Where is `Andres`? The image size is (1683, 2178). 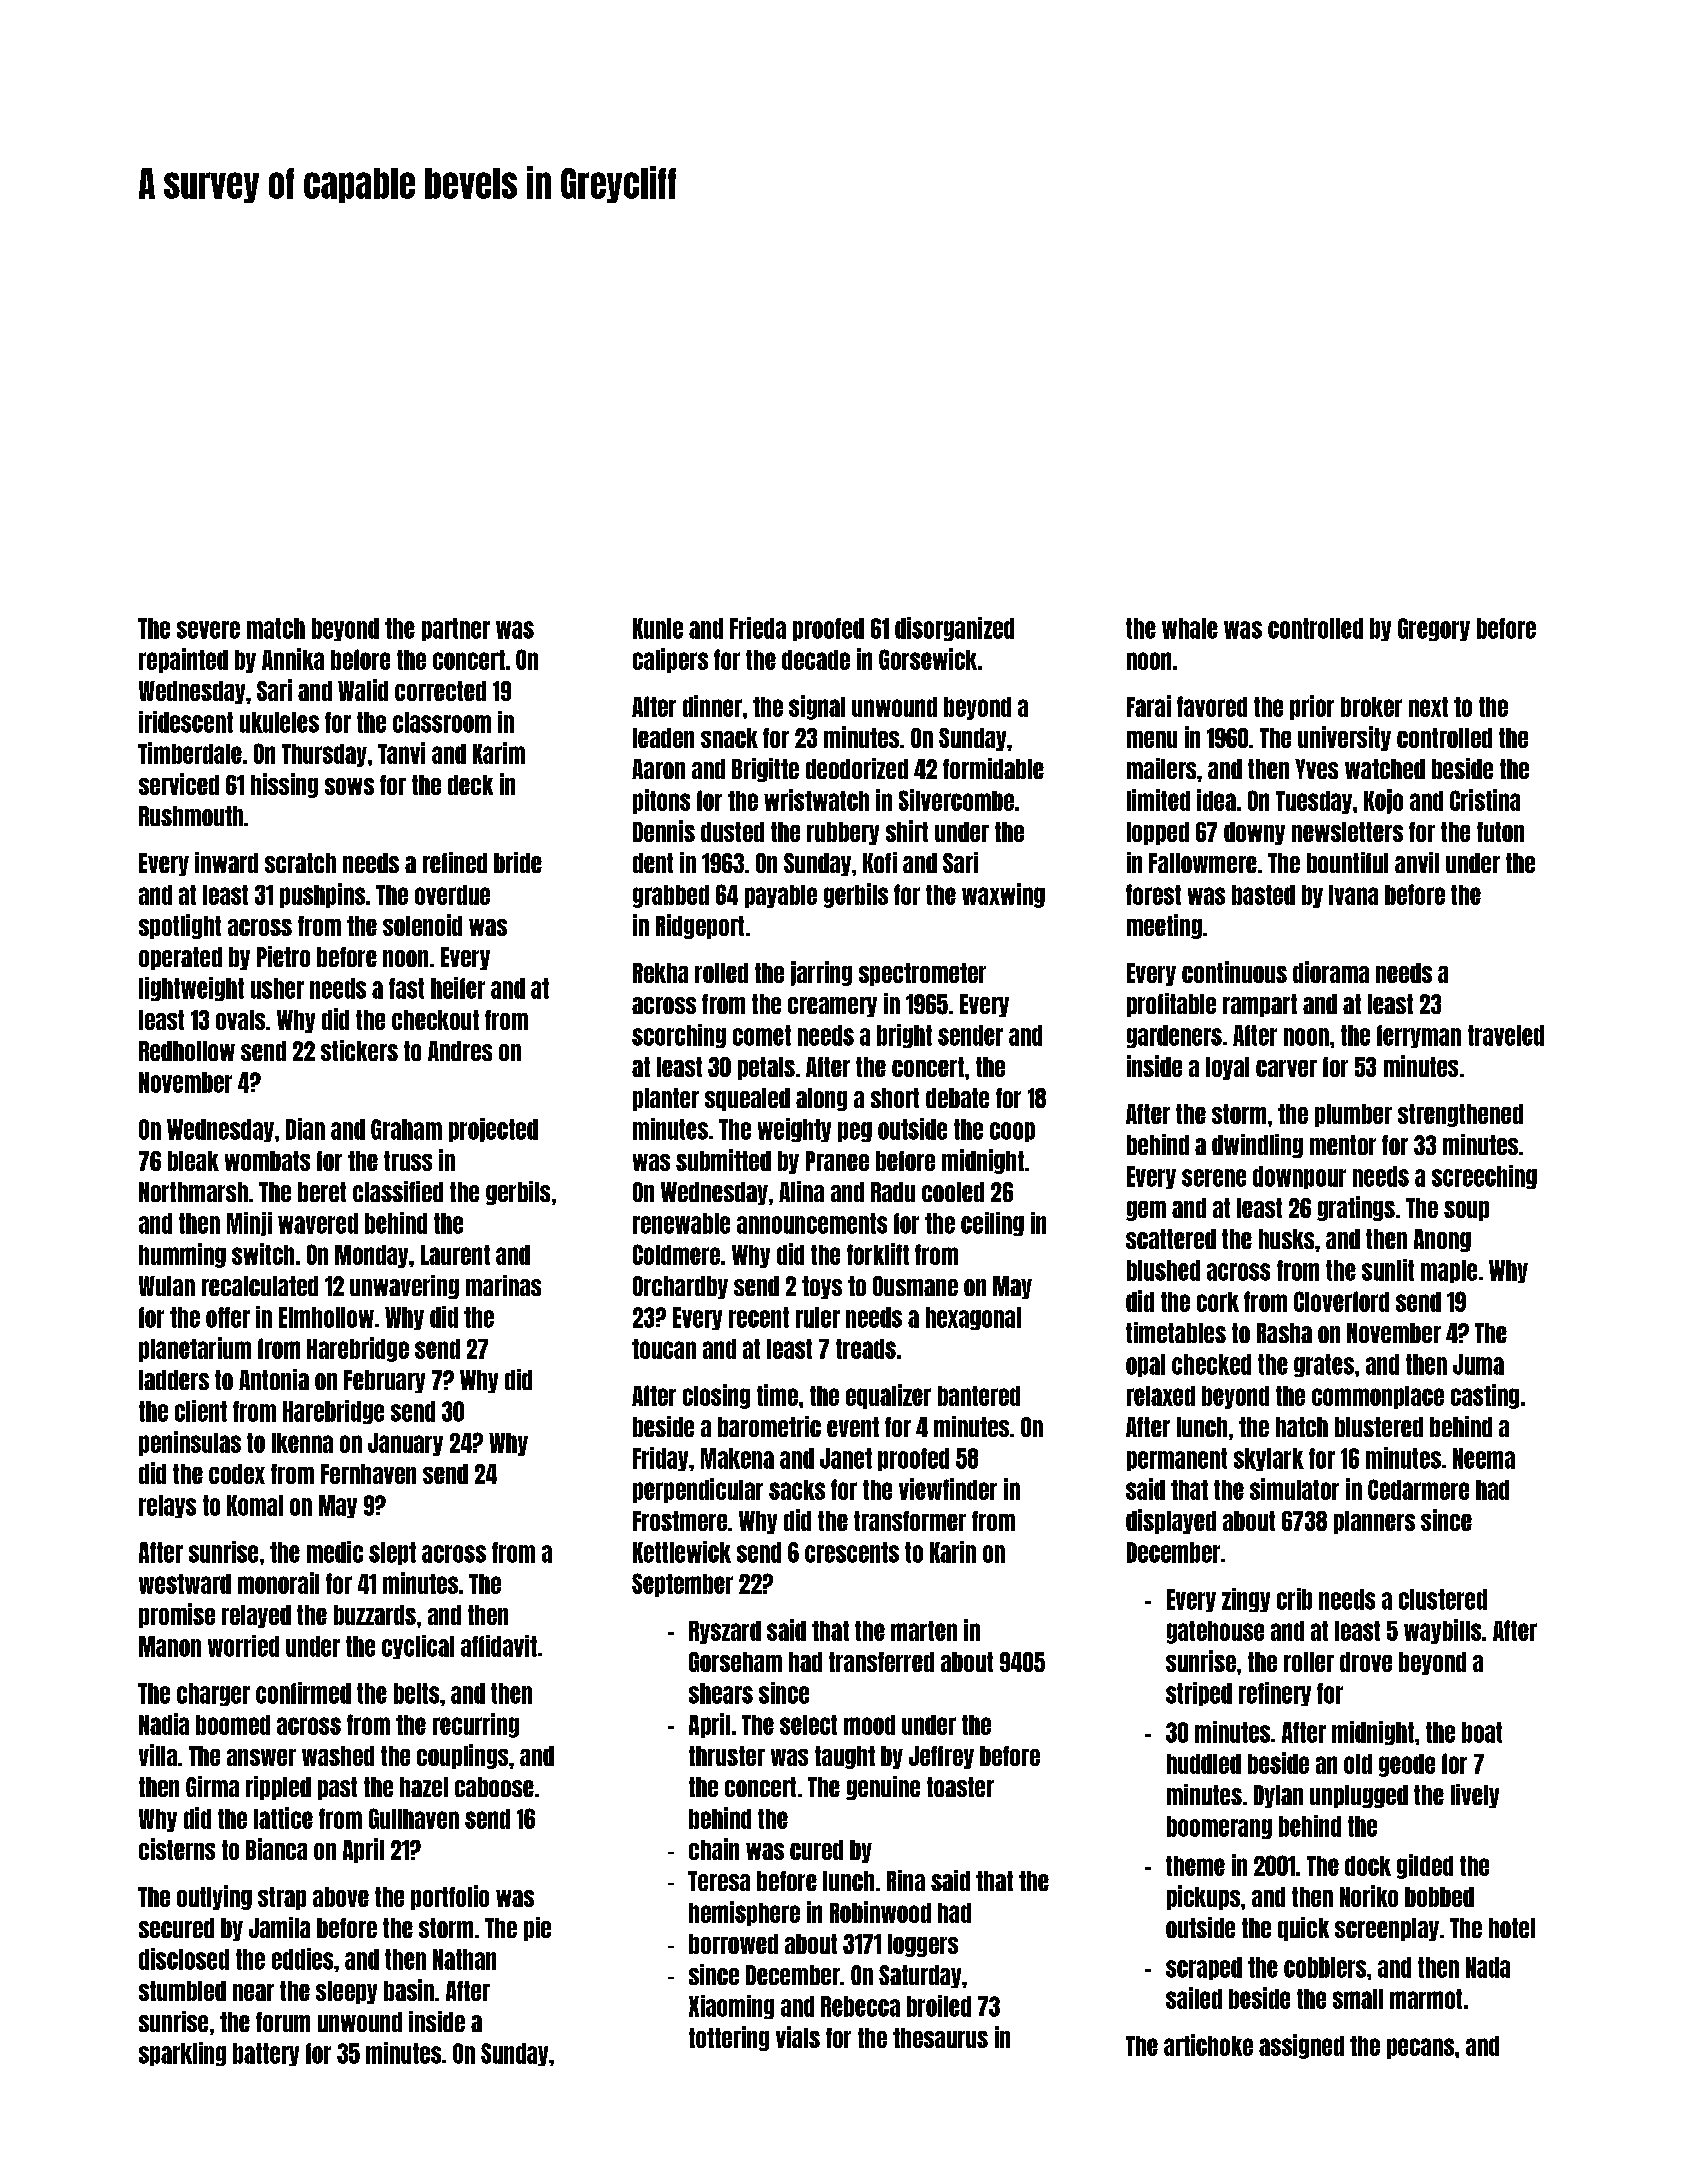
Andres is located at coordinates (460, 1051).
